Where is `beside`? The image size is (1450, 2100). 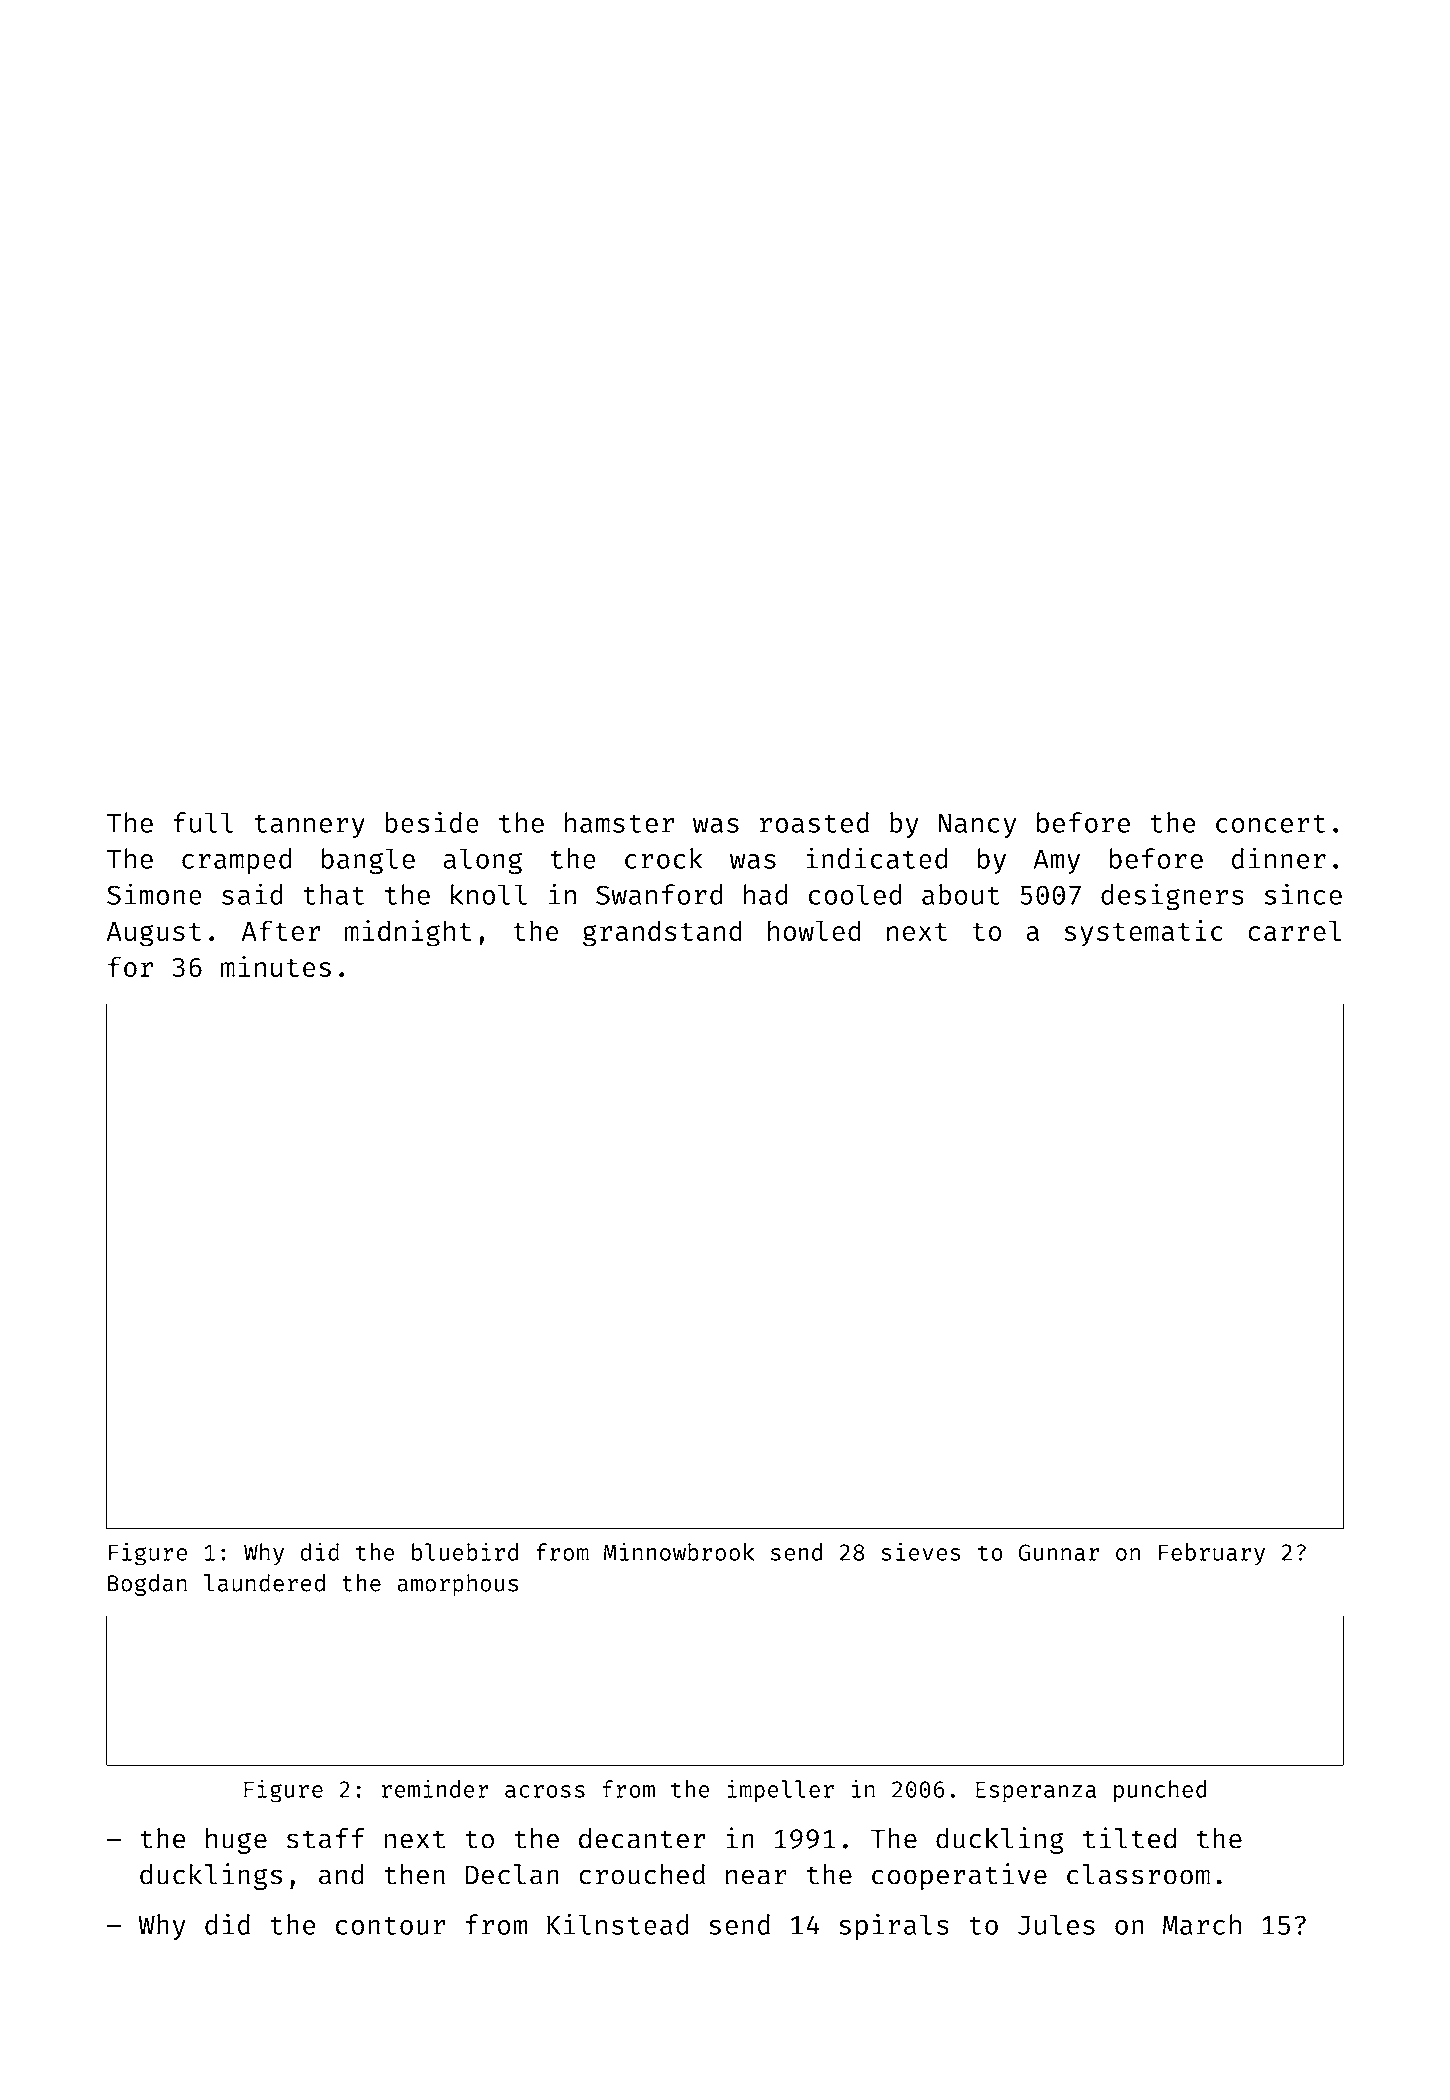
beside is located at coordinates (432, 822).
